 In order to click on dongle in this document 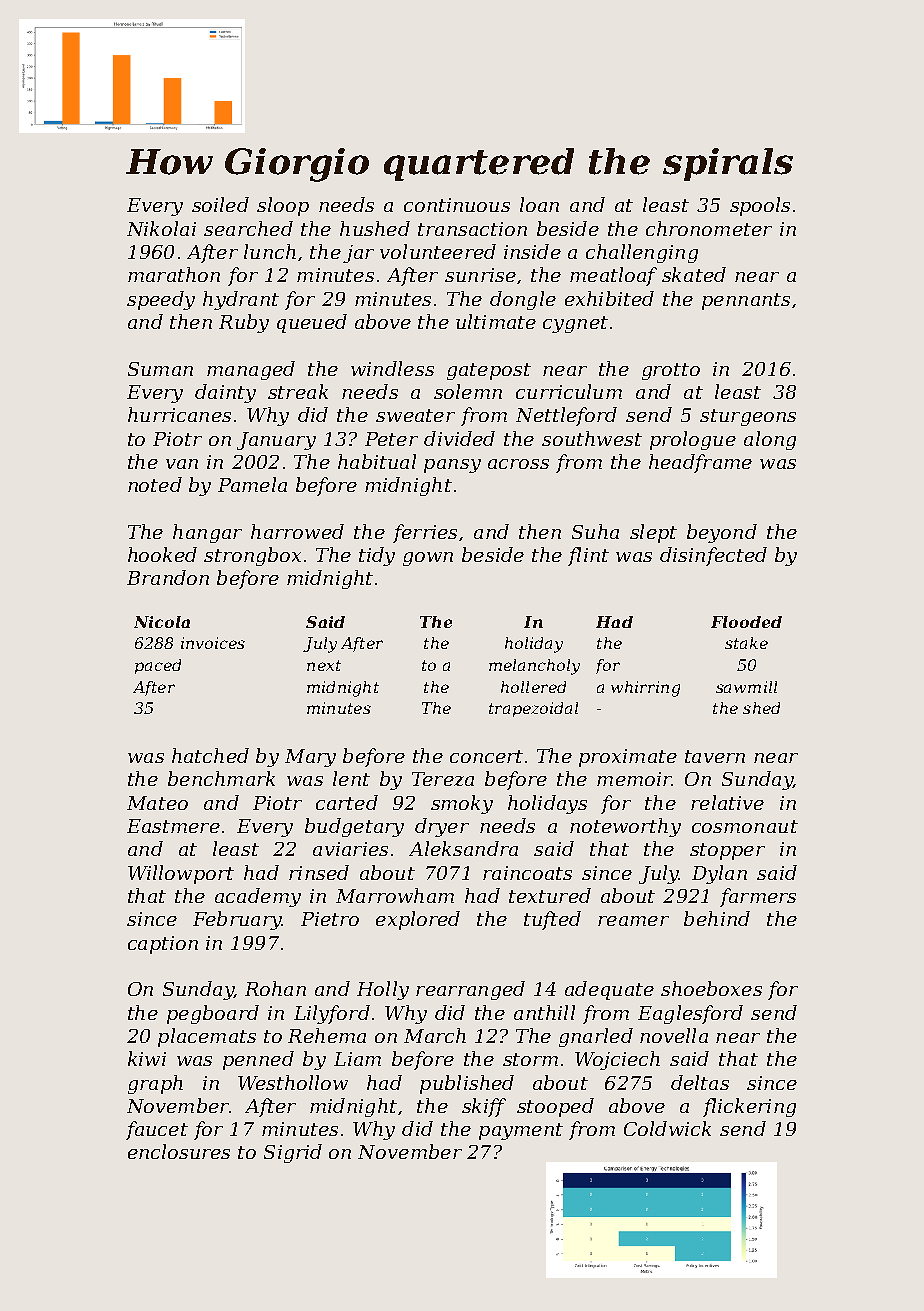, I will do `click(523, 300)`.
